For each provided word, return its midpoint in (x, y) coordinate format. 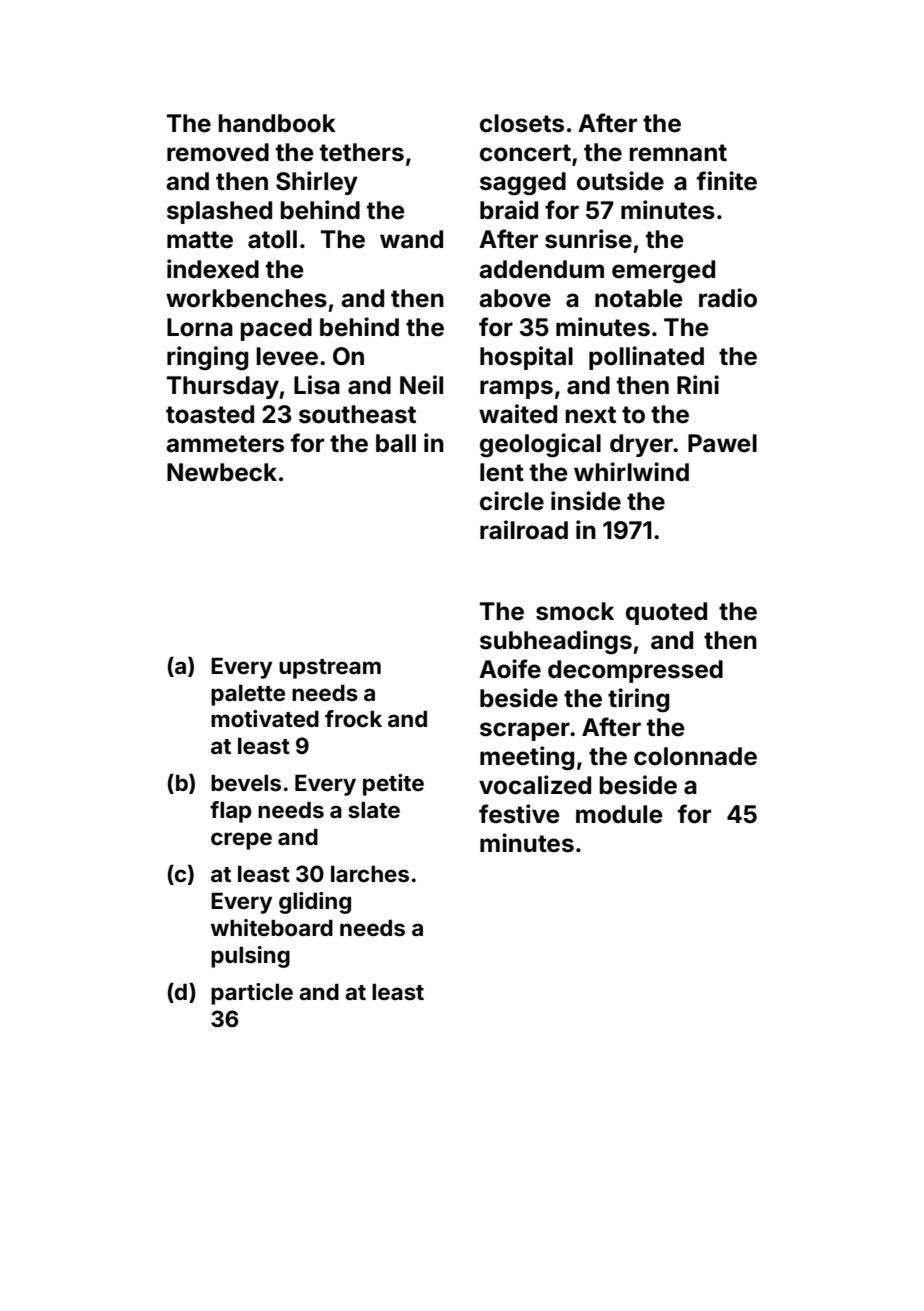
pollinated (646, 358)
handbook (277, 123)
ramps (516, 389)
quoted (666, 613)
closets (522, 123)
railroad (524, 530)
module (619, 814)
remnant (678, 153)
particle (252, 994)
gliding (315, 903)
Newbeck (222, 472)
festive (519, 814)
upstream (330, 669)
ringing (207, 358)
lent (502, 472)
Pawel (722, 443)
